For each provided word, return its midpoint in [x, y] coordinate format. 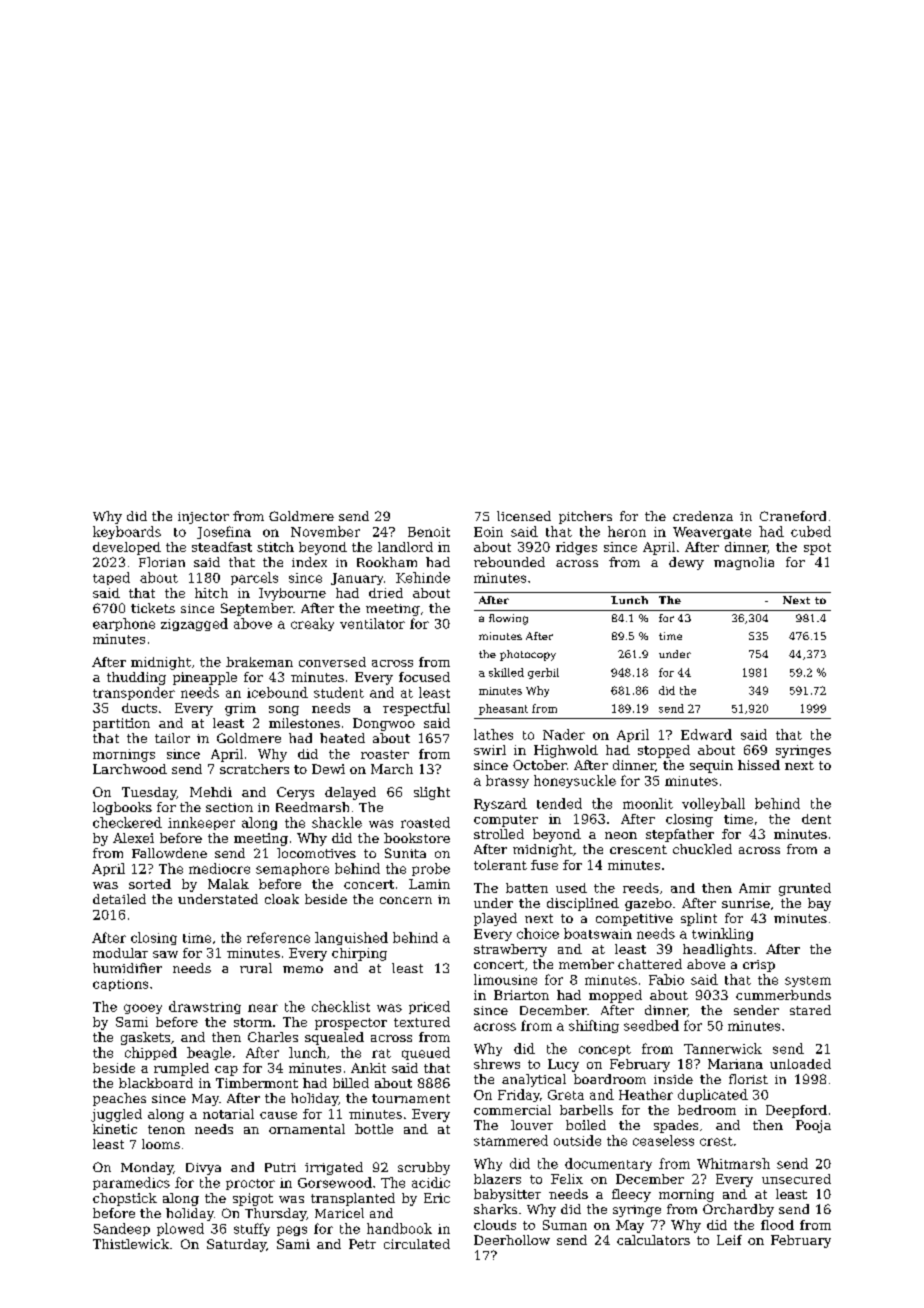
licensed [524, 516]
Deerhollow [512, 1240]
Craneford [793, 516]
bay [819, 904]
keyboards [127, 532]
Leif [729, 1240]
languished [351, 938]
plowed [180, 1229]
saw [165, 954]
